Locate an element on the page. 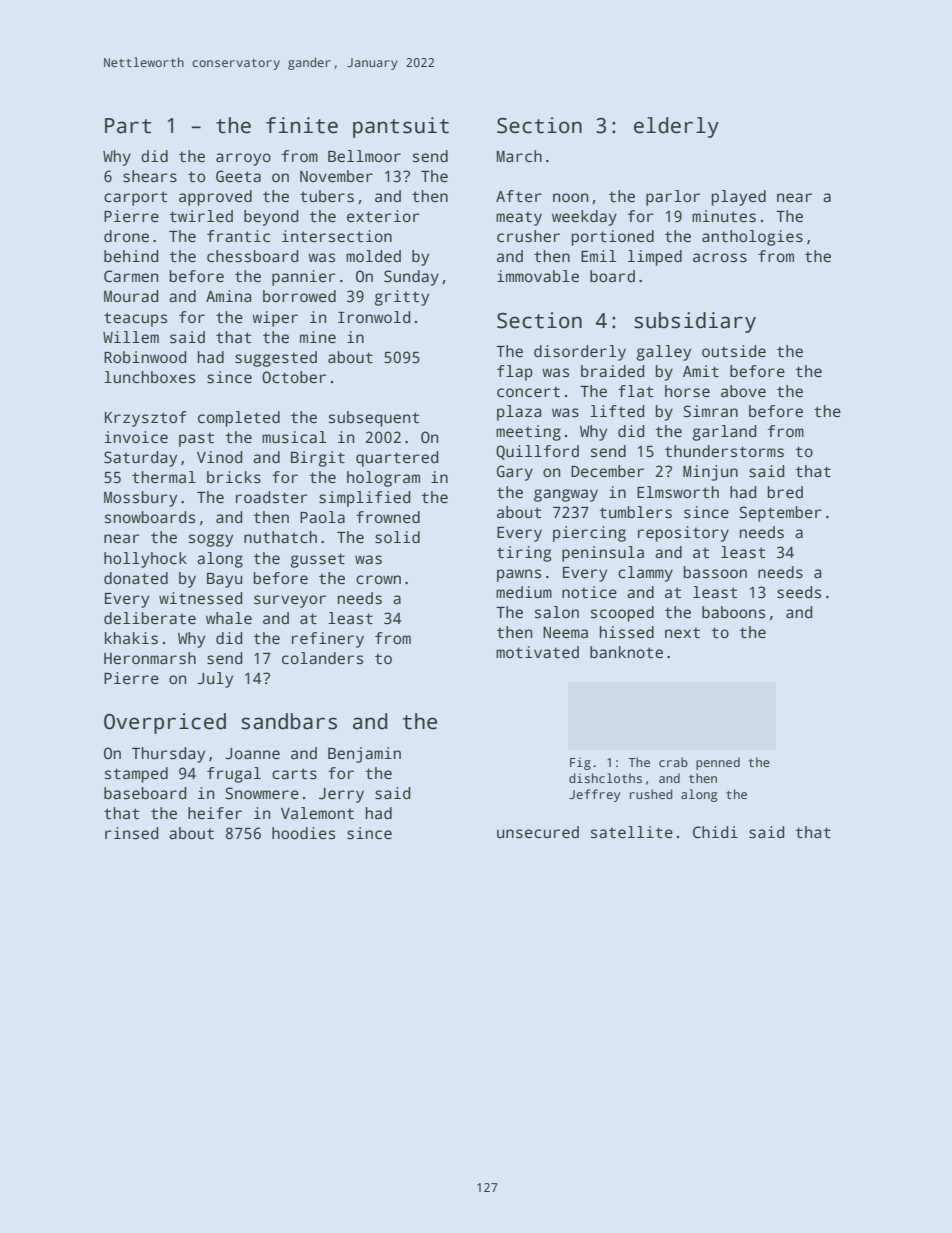 This page has width=952, height=1233. Chidi is located at coordinates (715, 832).
